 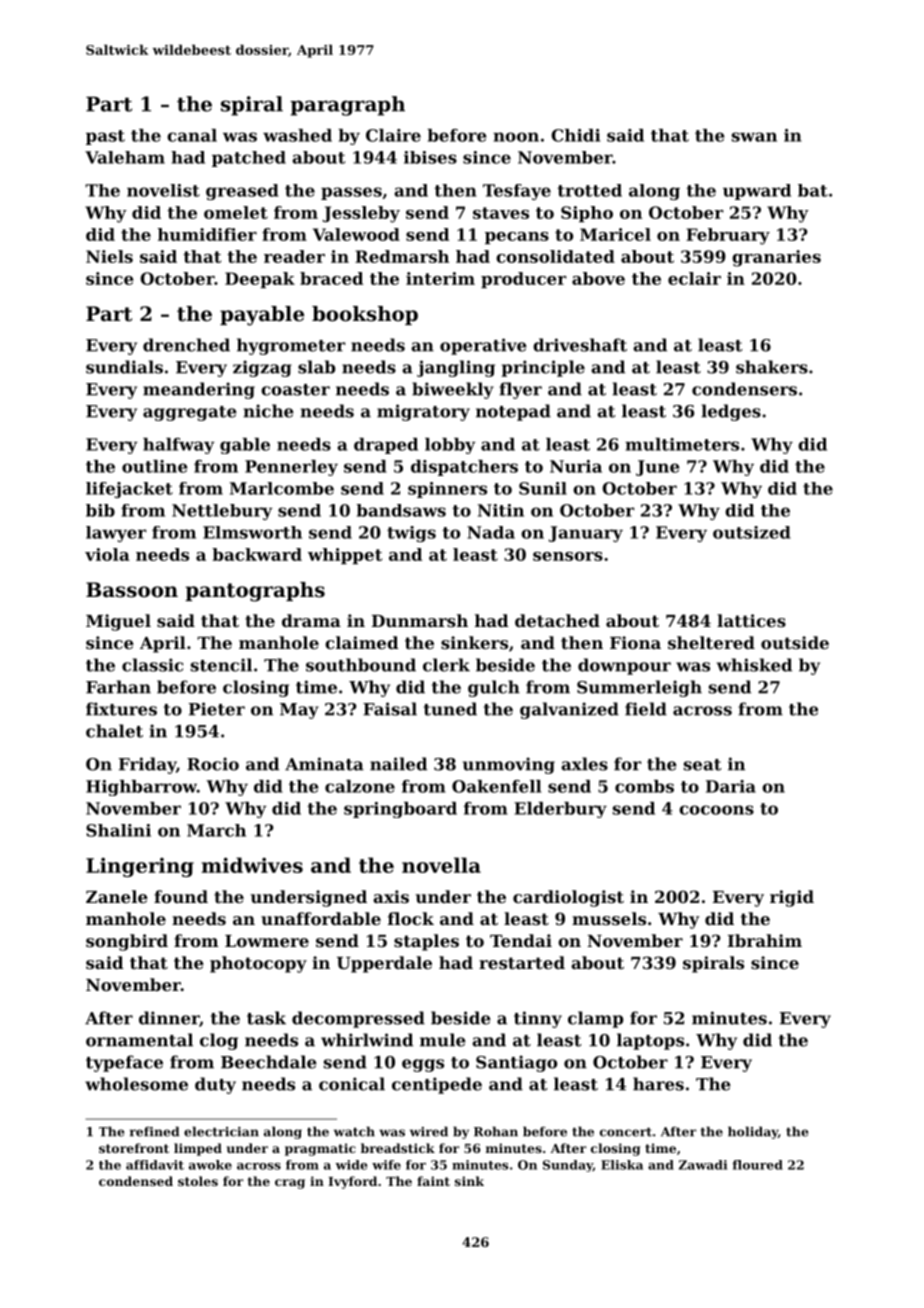 I want to click on Tendai, so click(x=521, y=940).
